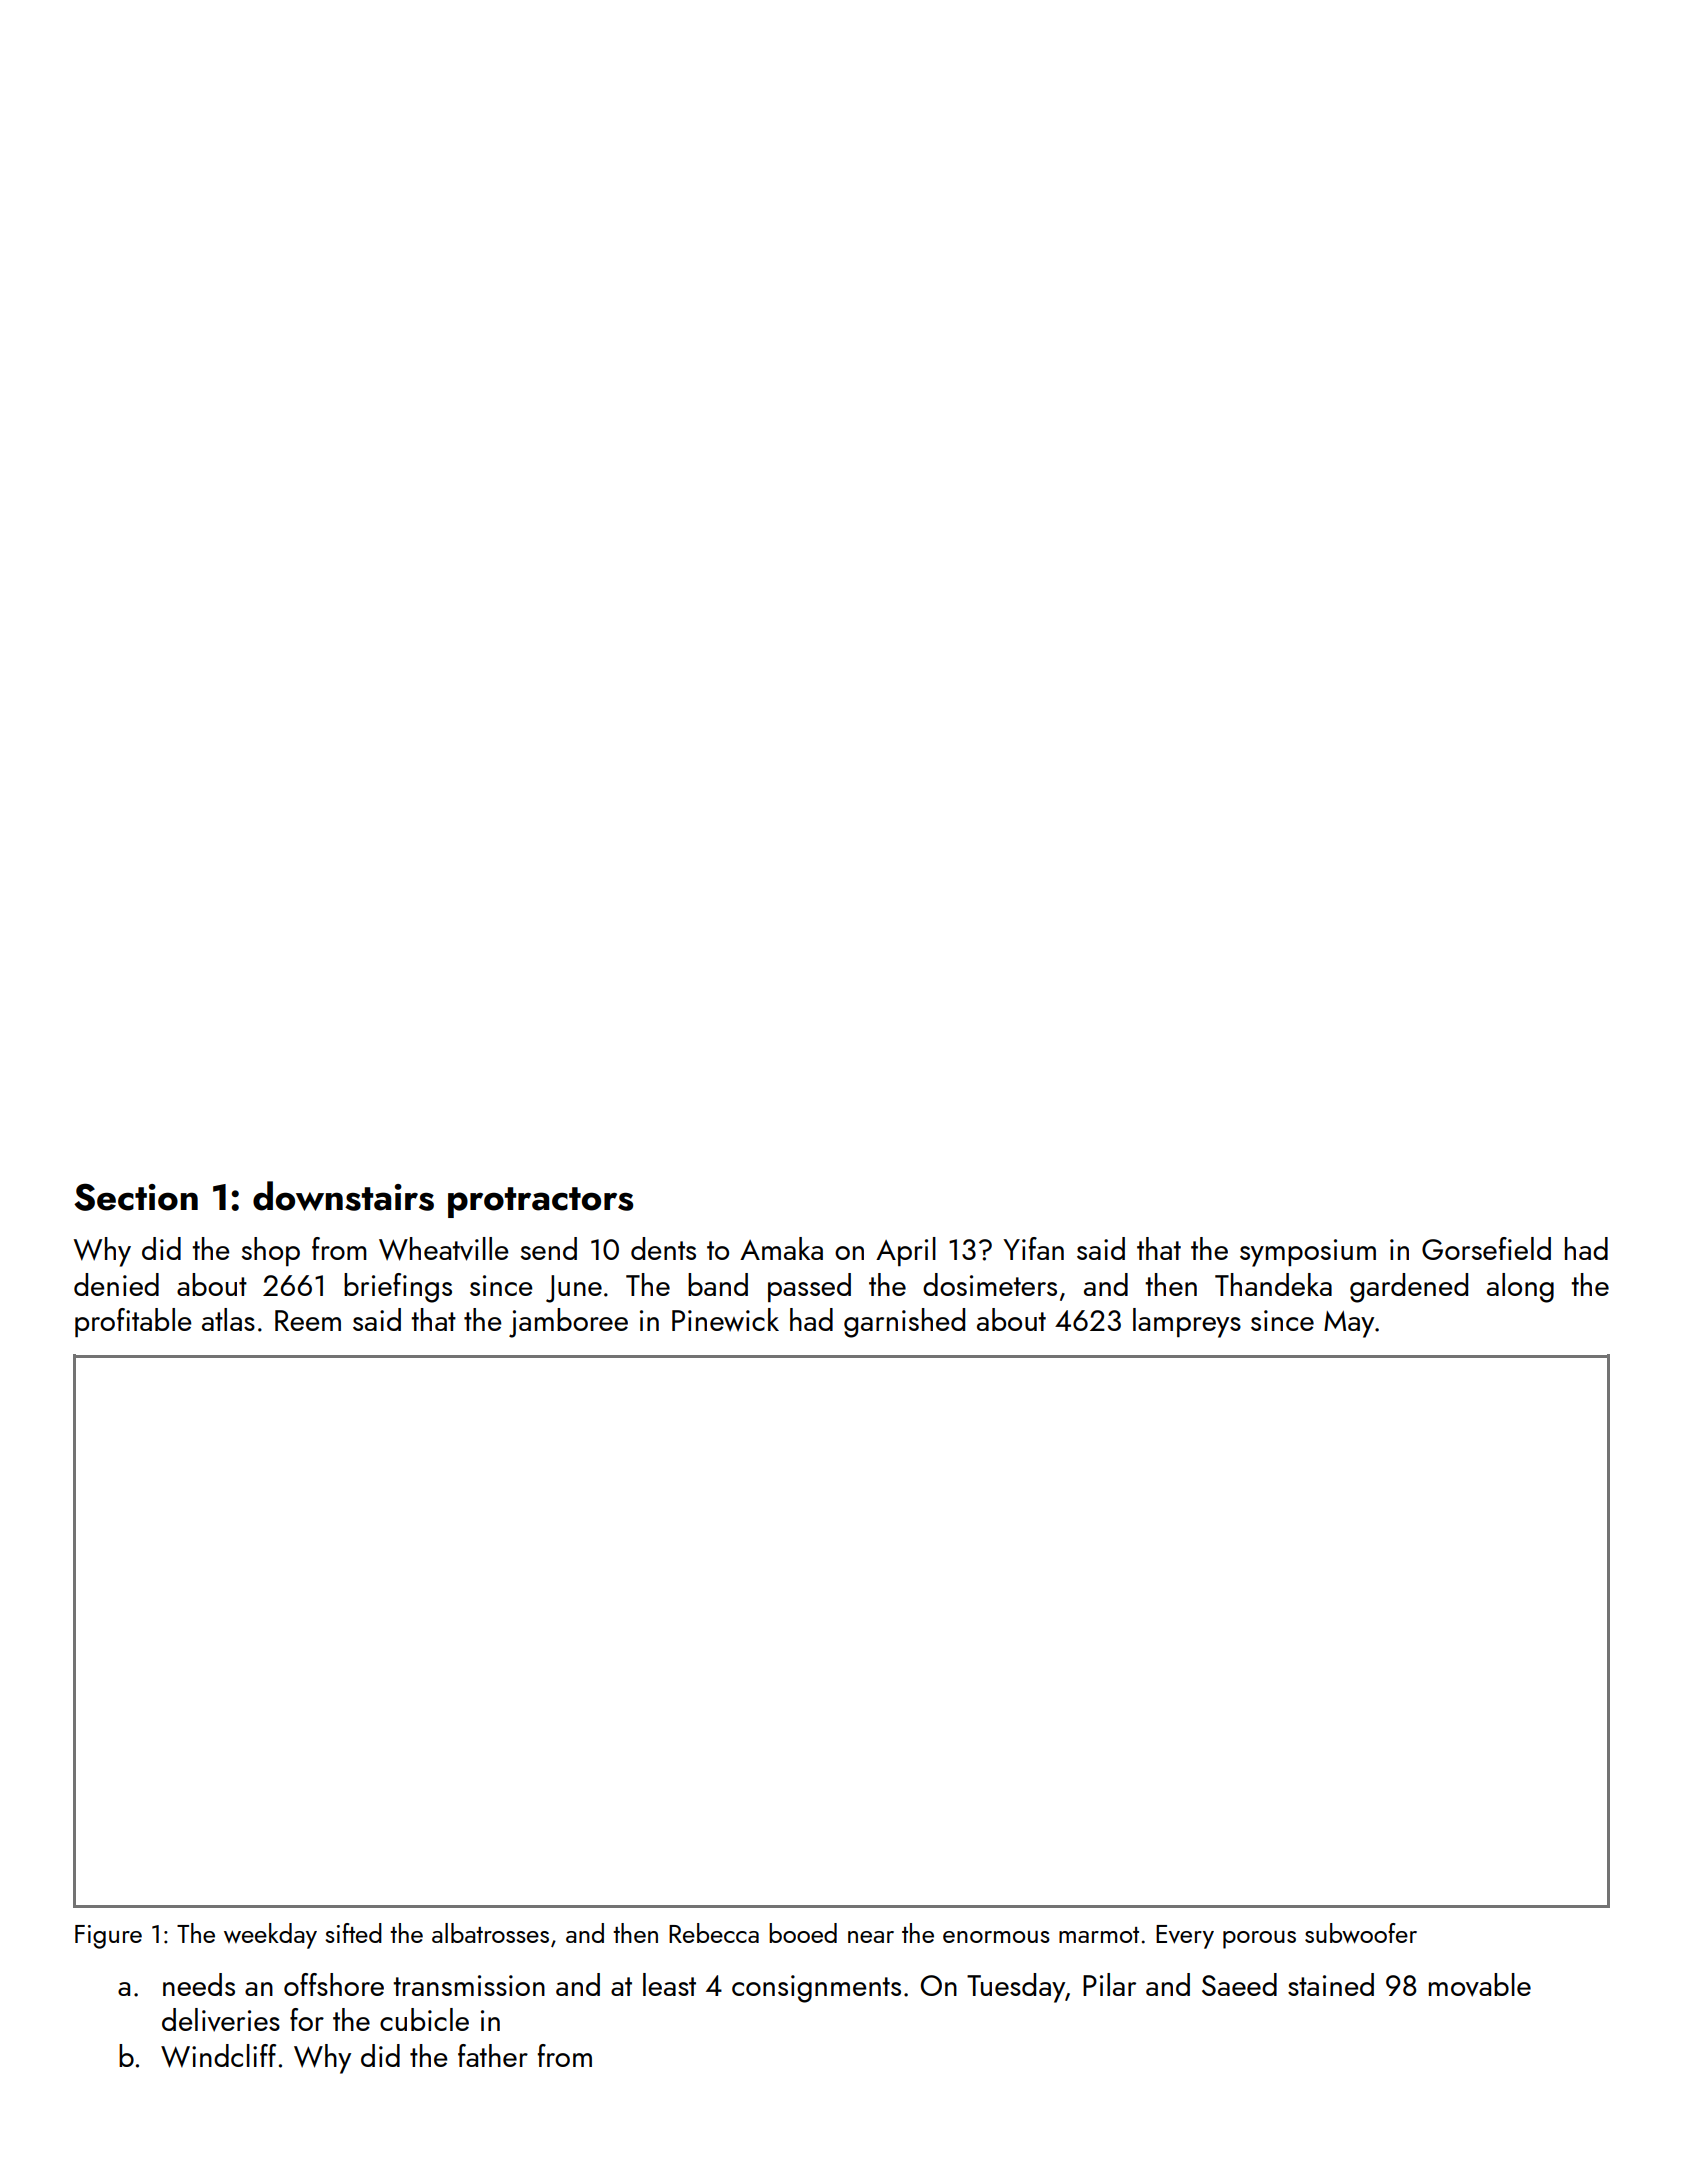  What do you see at coordinates (218, 2056) in the image?
I see `Windcliff` at bounding box center [218, 2056].
